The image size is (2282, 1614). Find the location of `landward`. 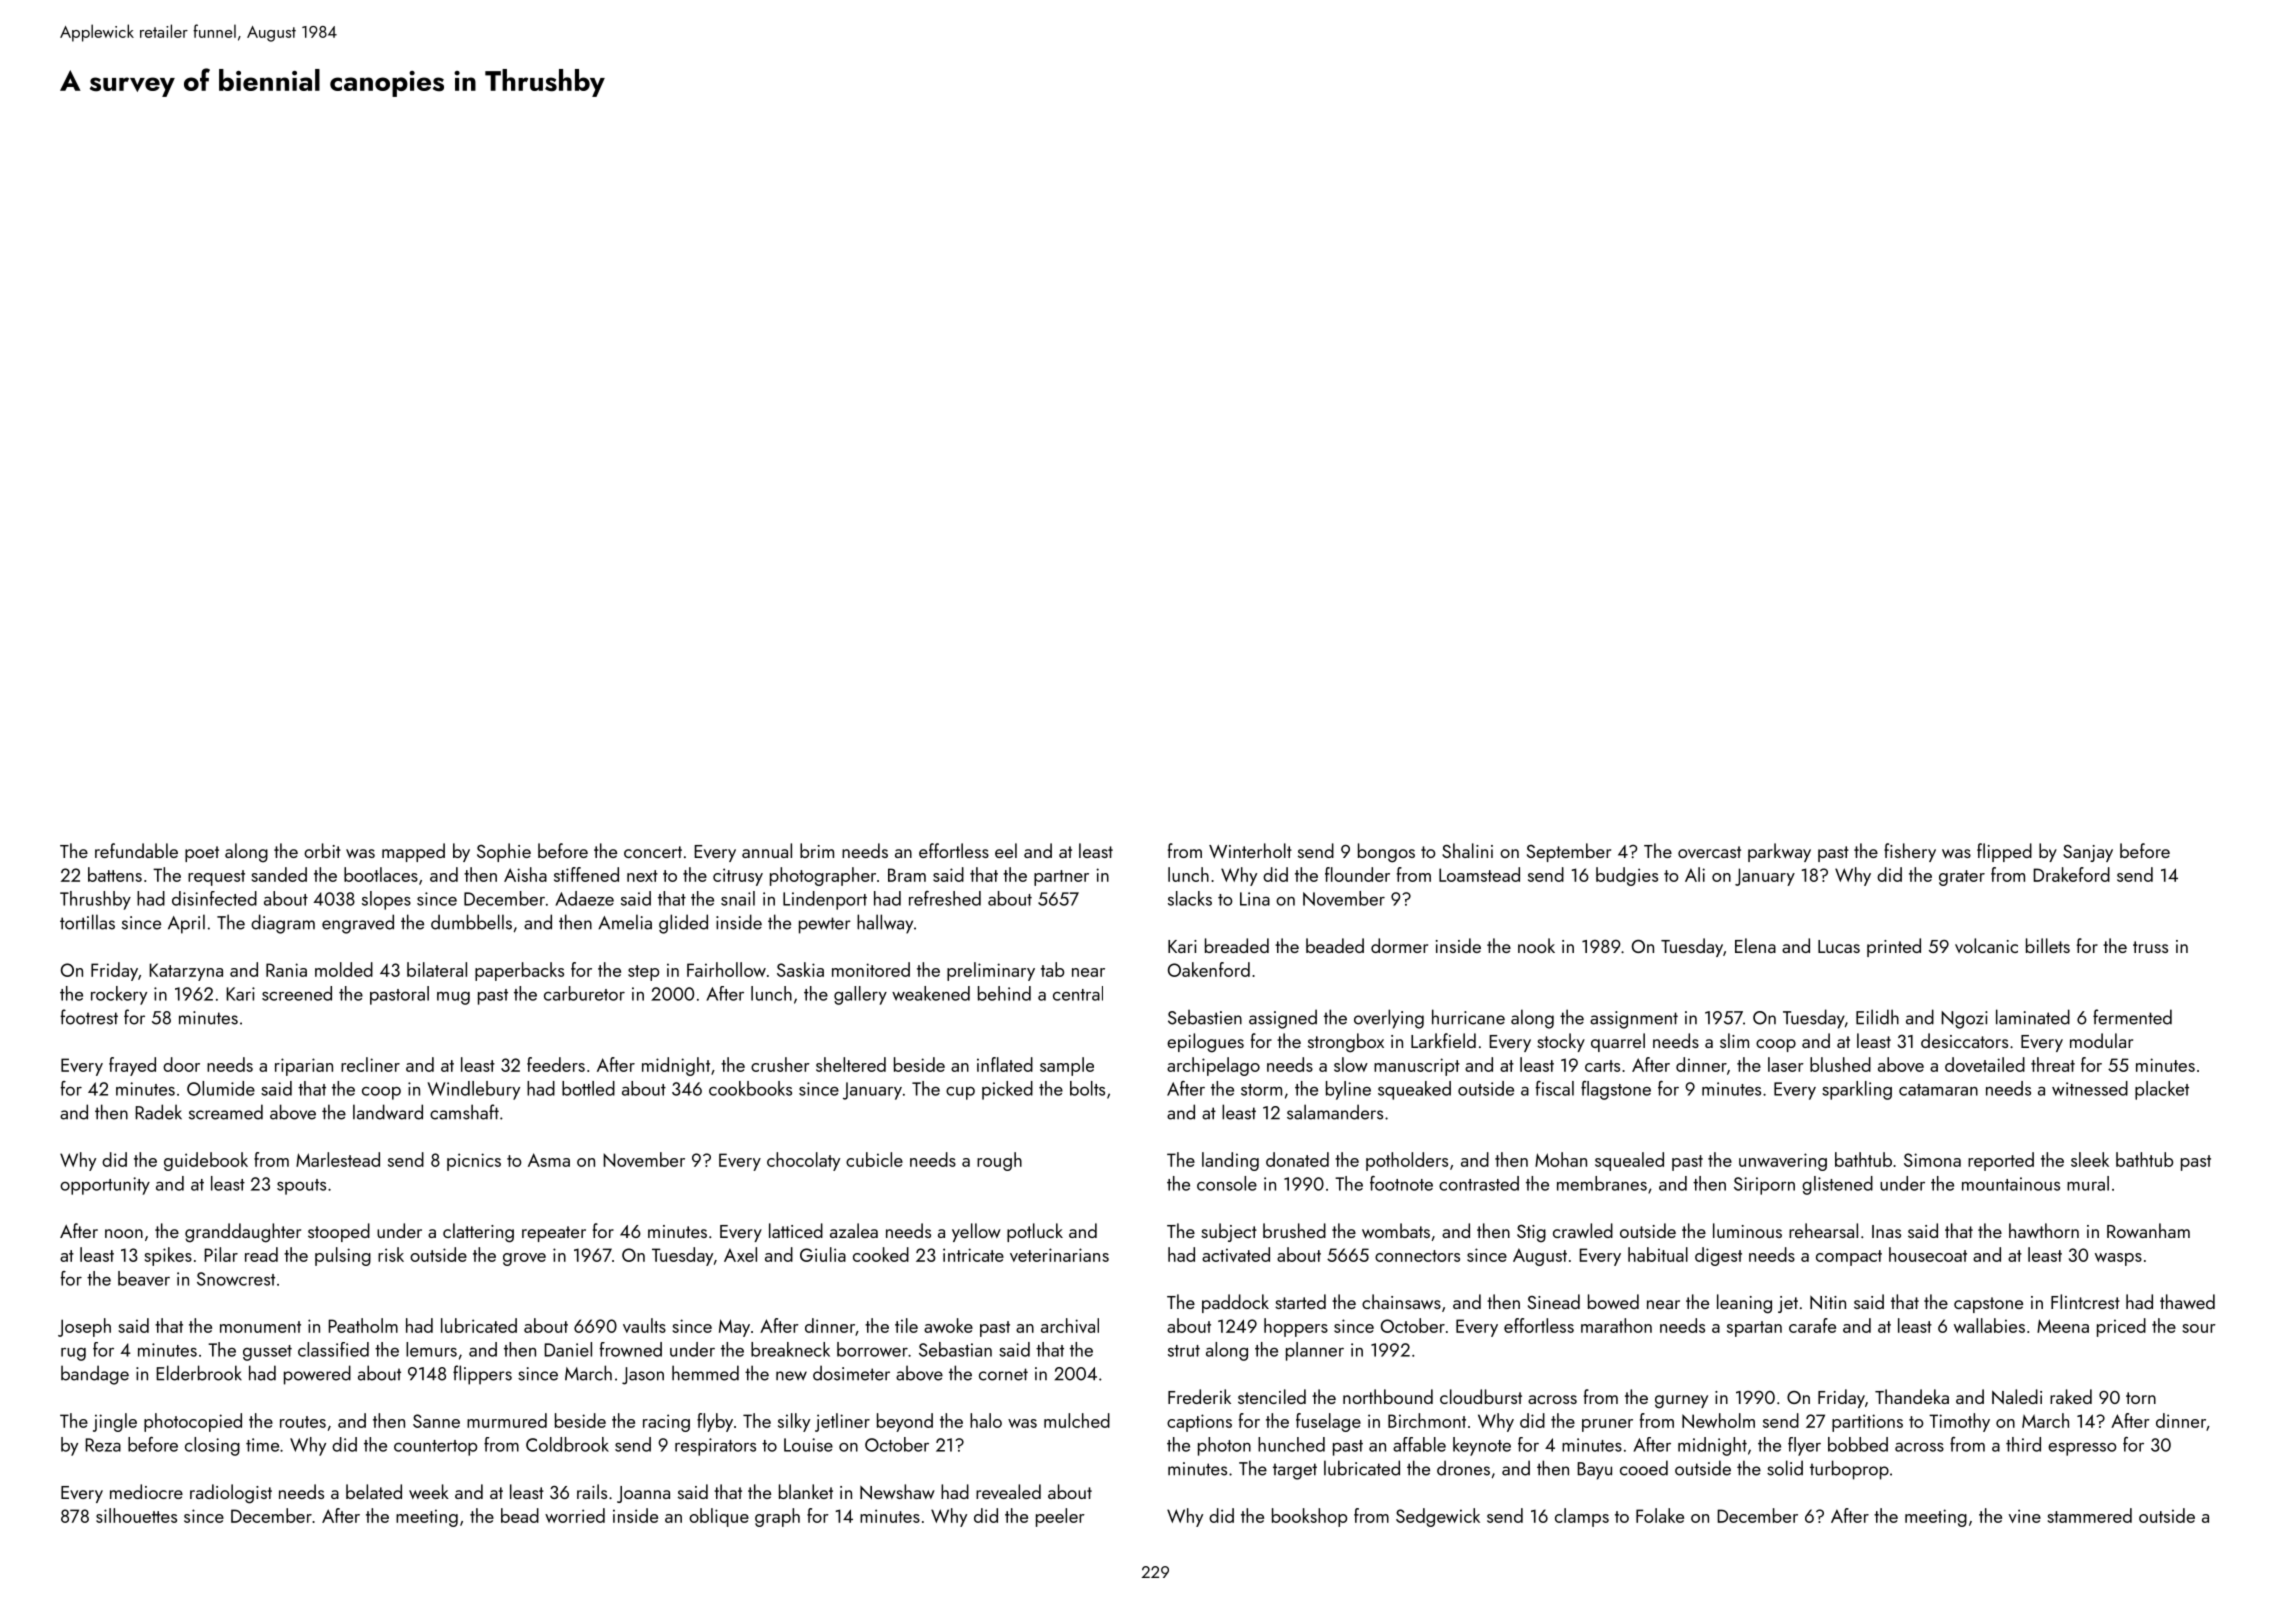

landward is located at coordinates (388, 1112).
